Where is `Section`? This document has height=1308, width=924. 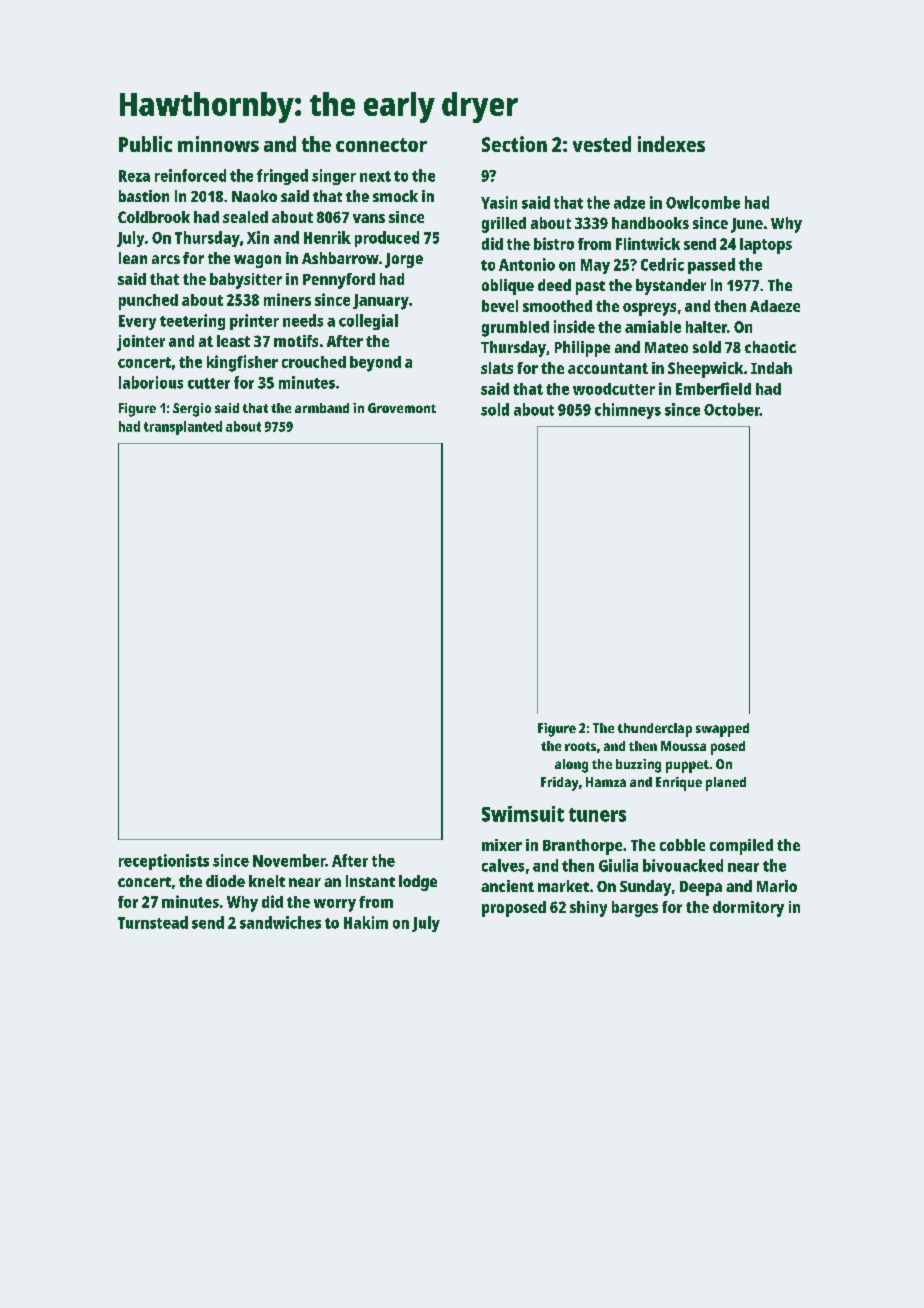
Section is located at coordinates (514, 144).
